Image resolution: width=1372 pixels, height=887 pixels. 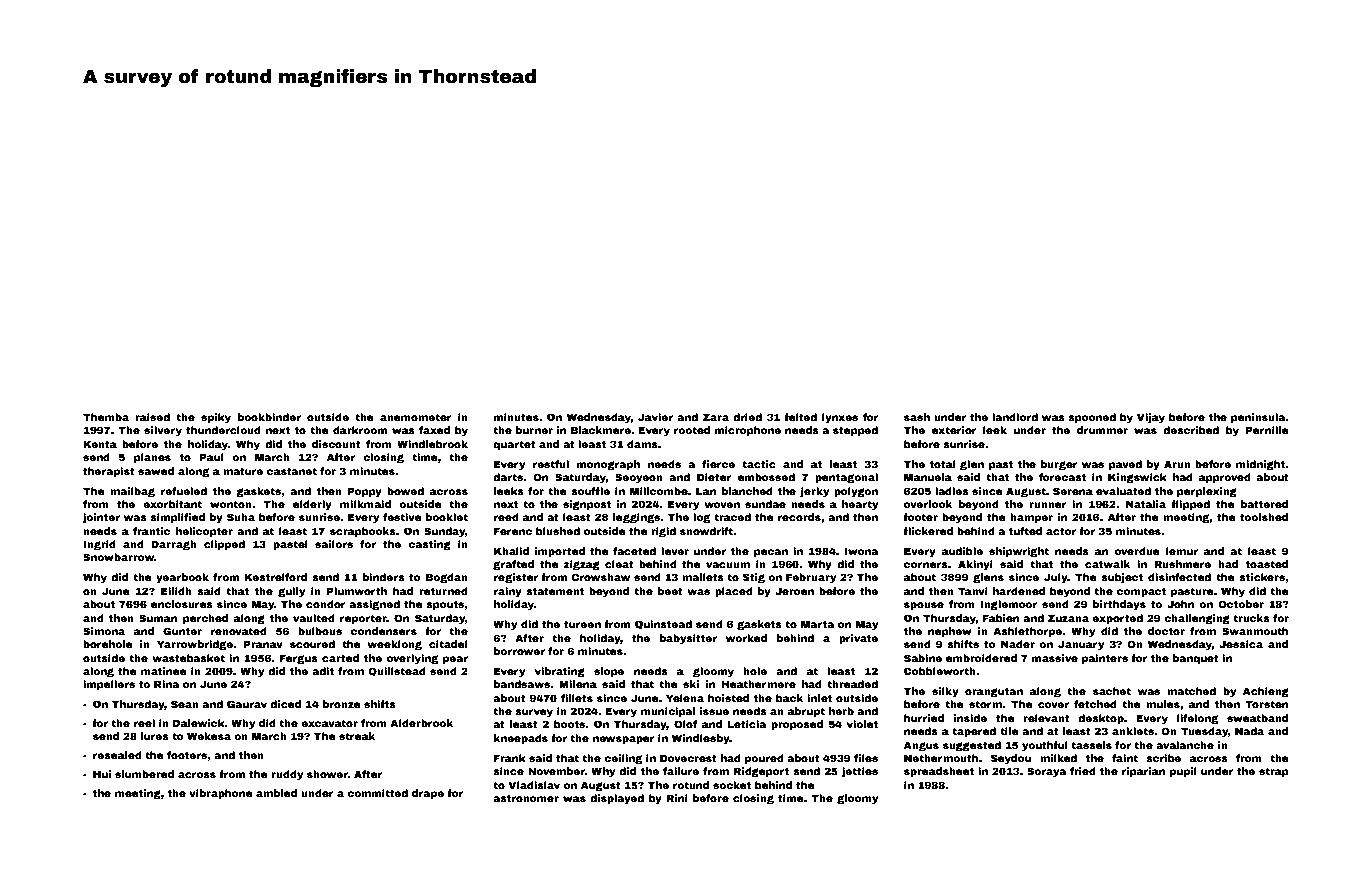 I want to click on reporter, so click(x=363, y=619).
